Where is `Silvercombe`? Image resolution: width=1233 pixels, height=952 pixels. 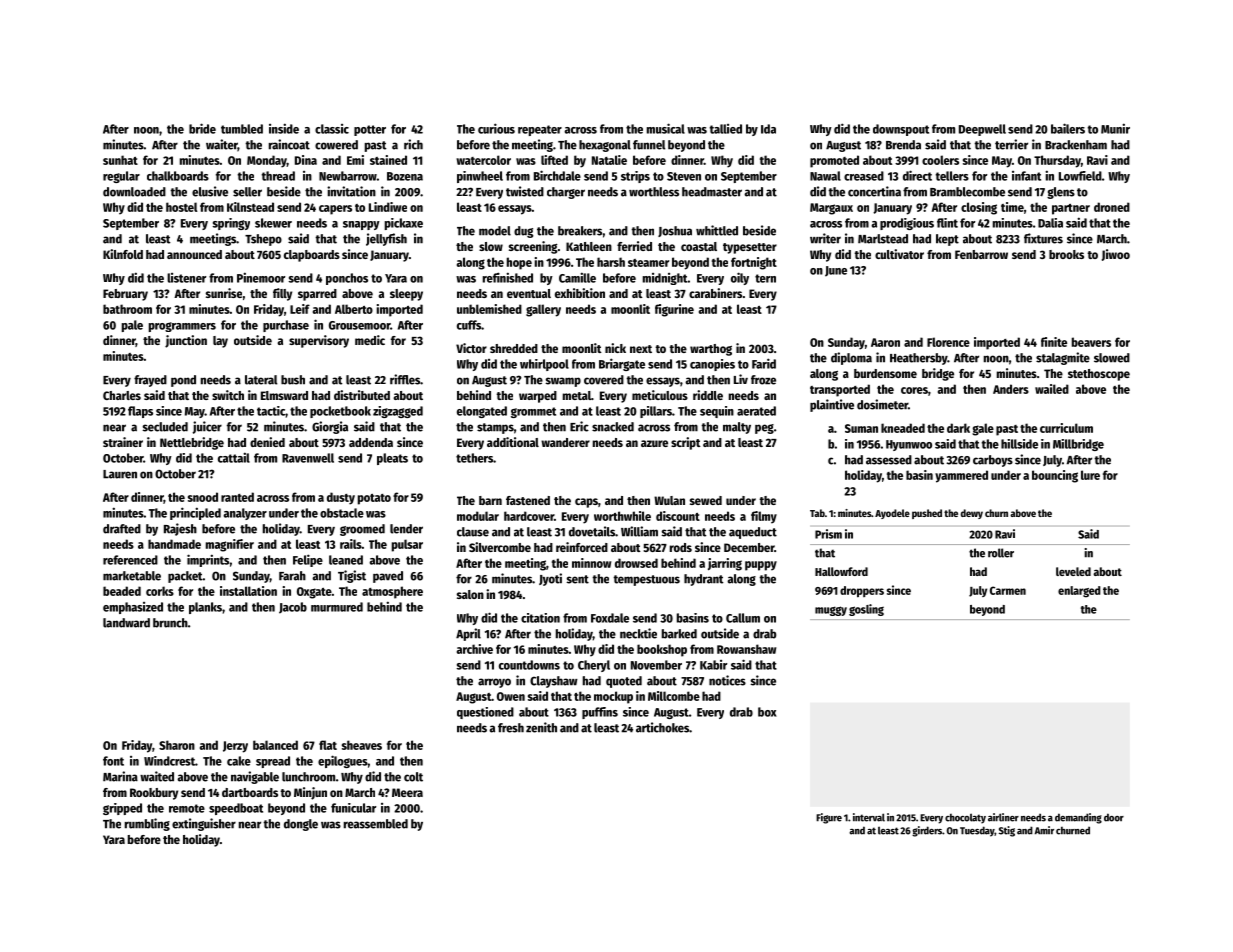
Silvercombe is located at coordinates (500, 547).
